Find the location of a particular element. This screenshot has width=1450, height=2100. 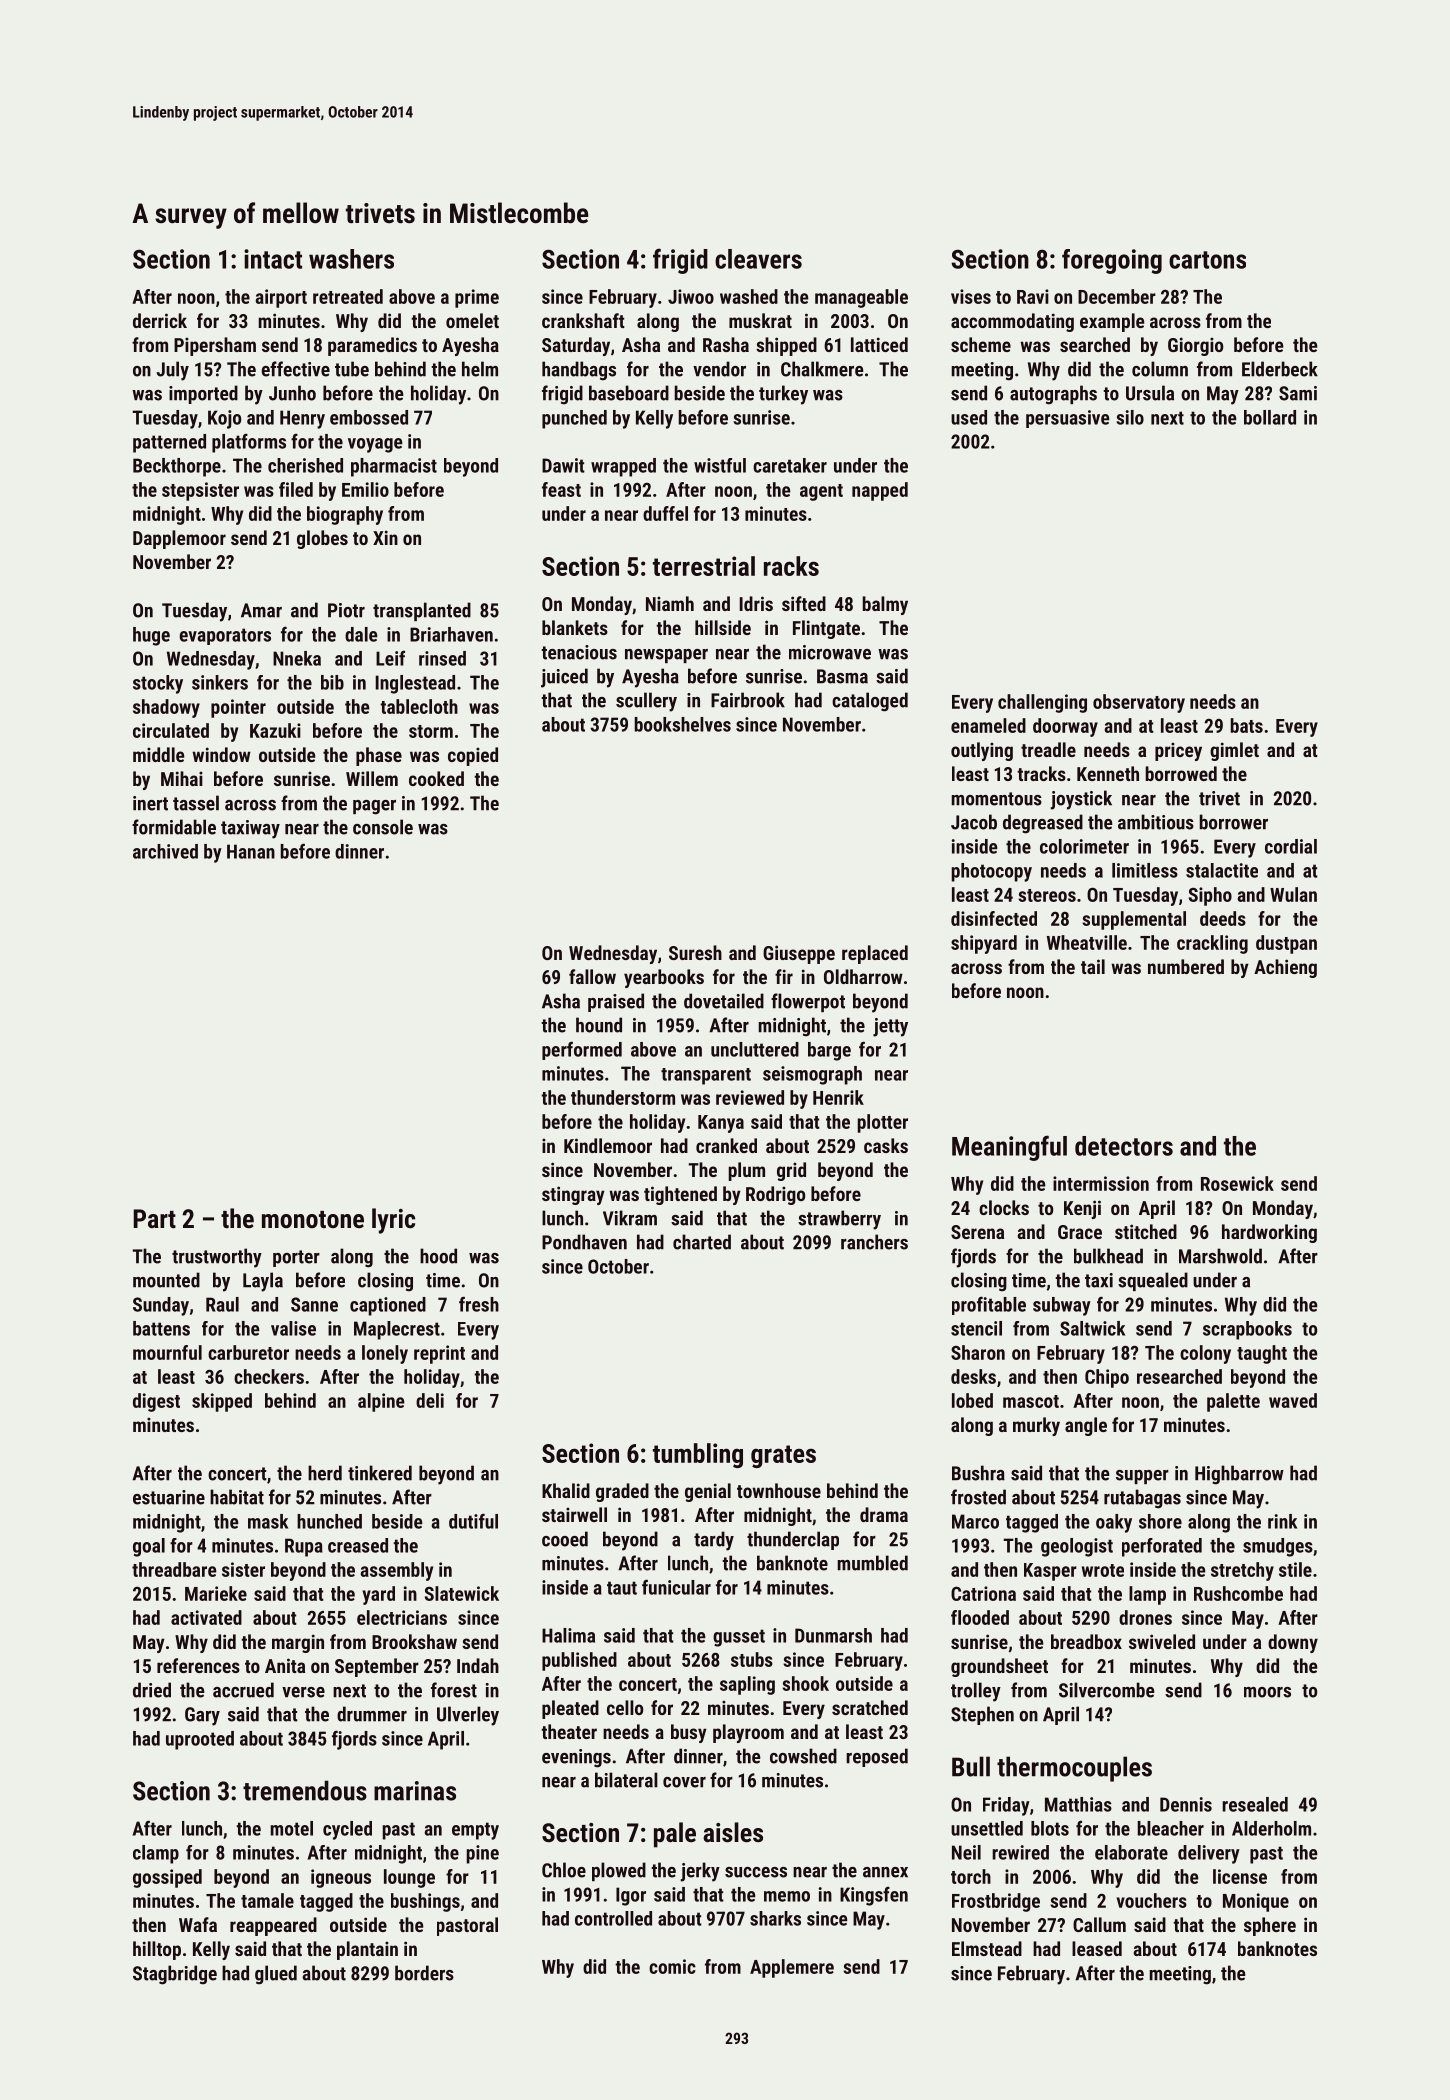

pricey is located at coordinates (1178, 751).
